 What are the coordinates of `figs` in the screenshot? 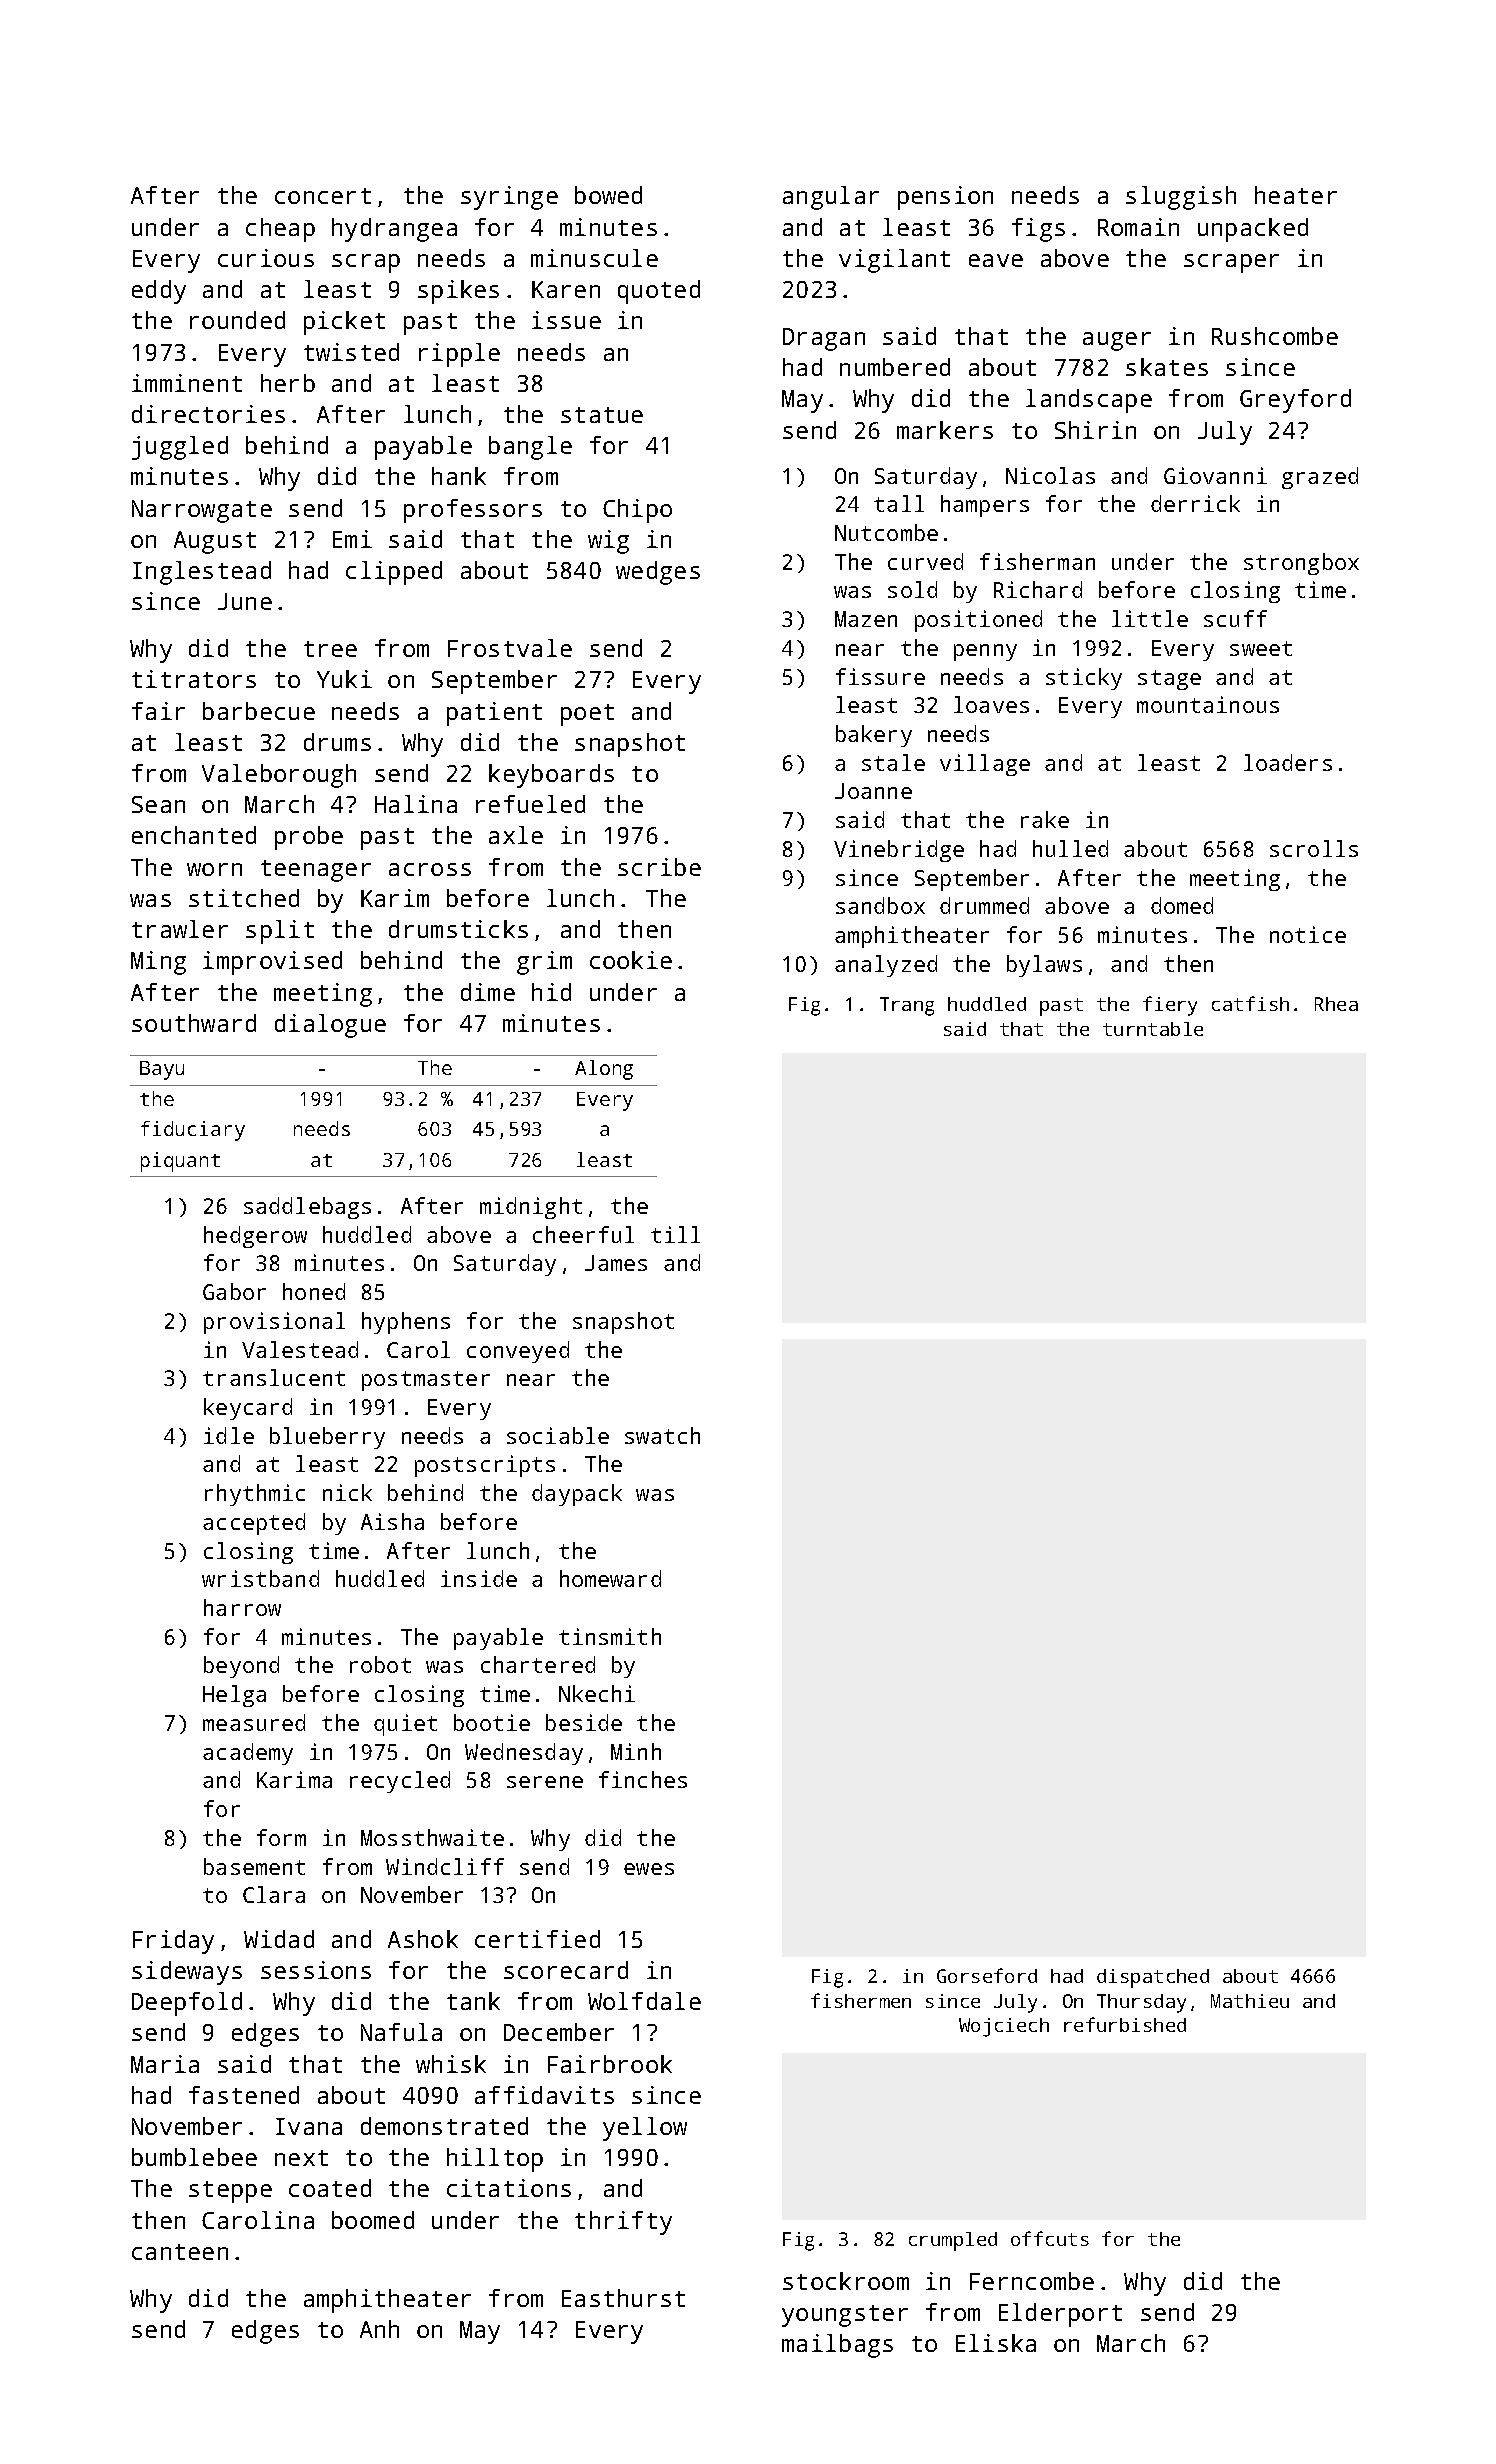 It's located at (1038, 230).
